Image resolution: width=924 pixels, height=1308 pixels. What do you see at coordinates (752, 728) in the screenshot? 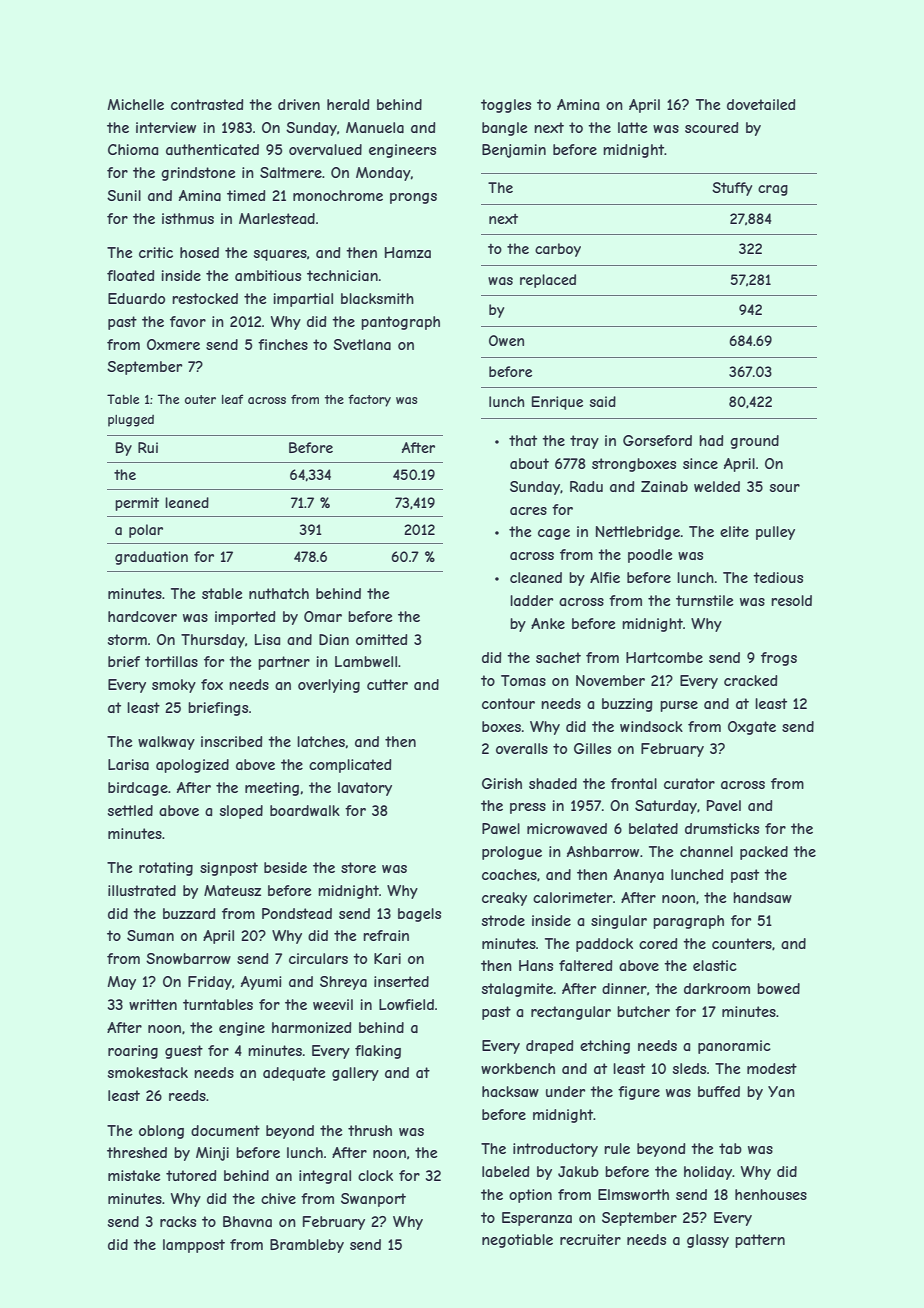
I see `Oxgate` at bounding box center [752, 728].
